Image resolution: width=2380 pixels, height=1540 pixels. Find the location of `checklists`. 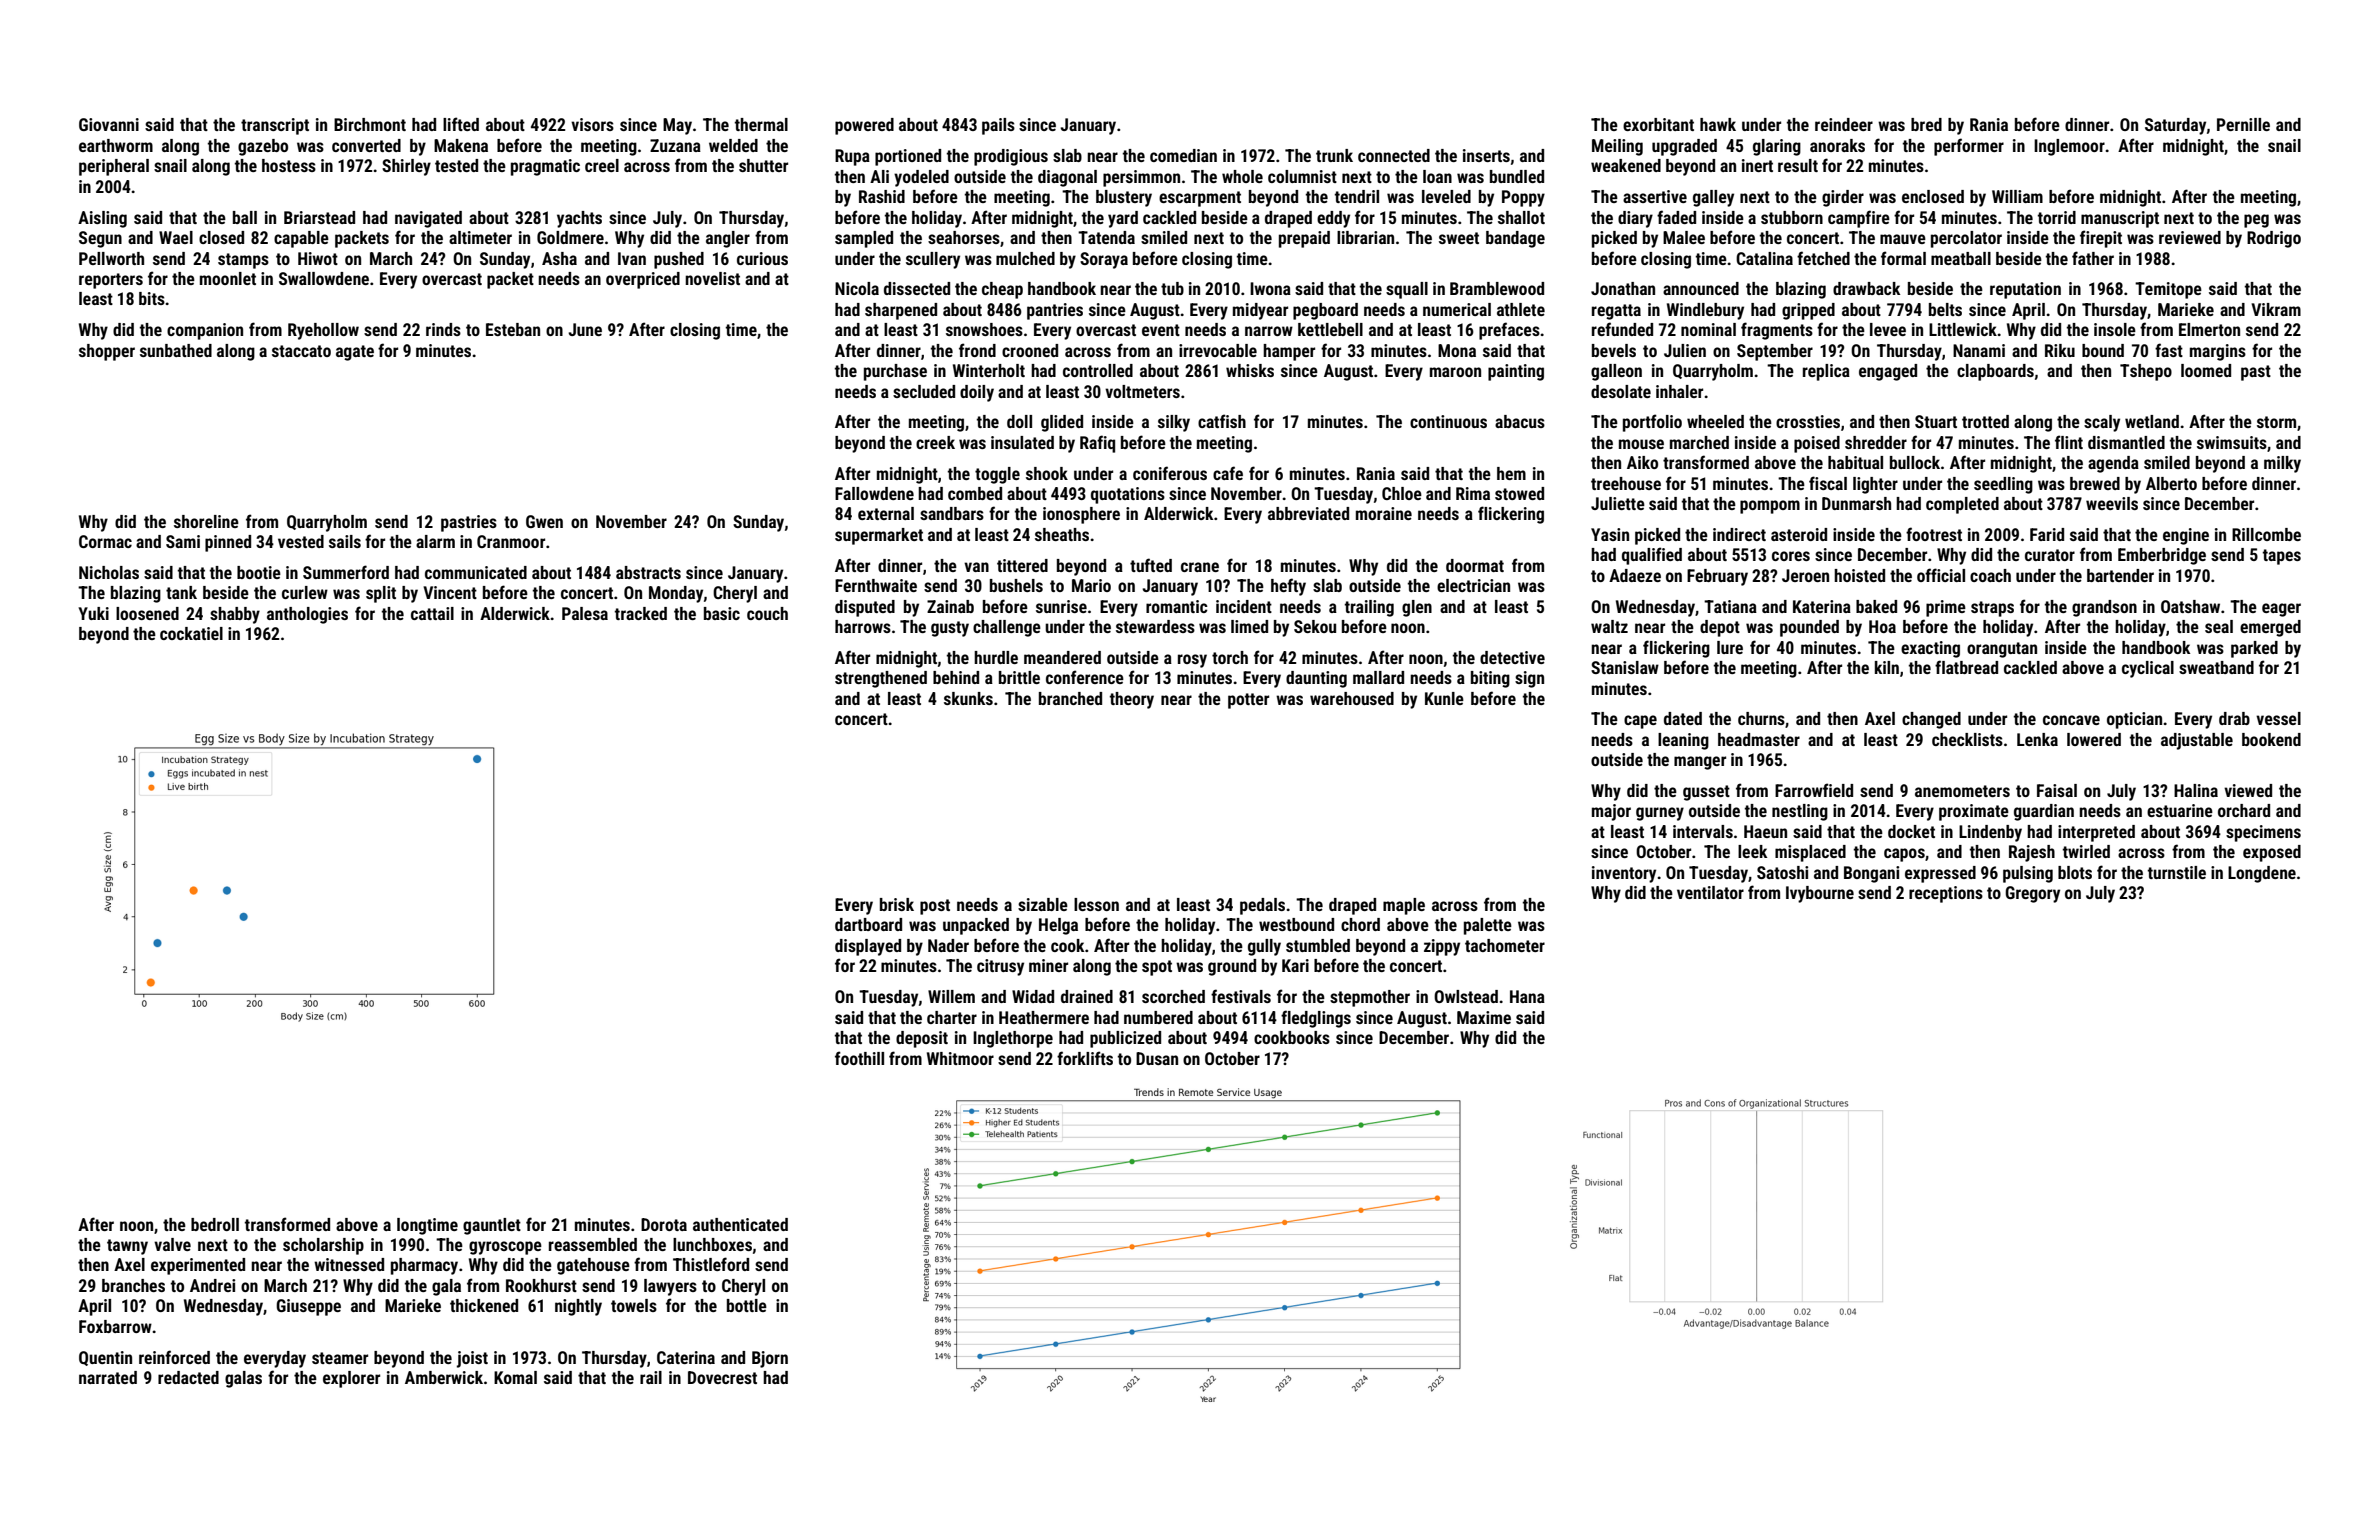

checklists is located at coordinates (1967, 739).
